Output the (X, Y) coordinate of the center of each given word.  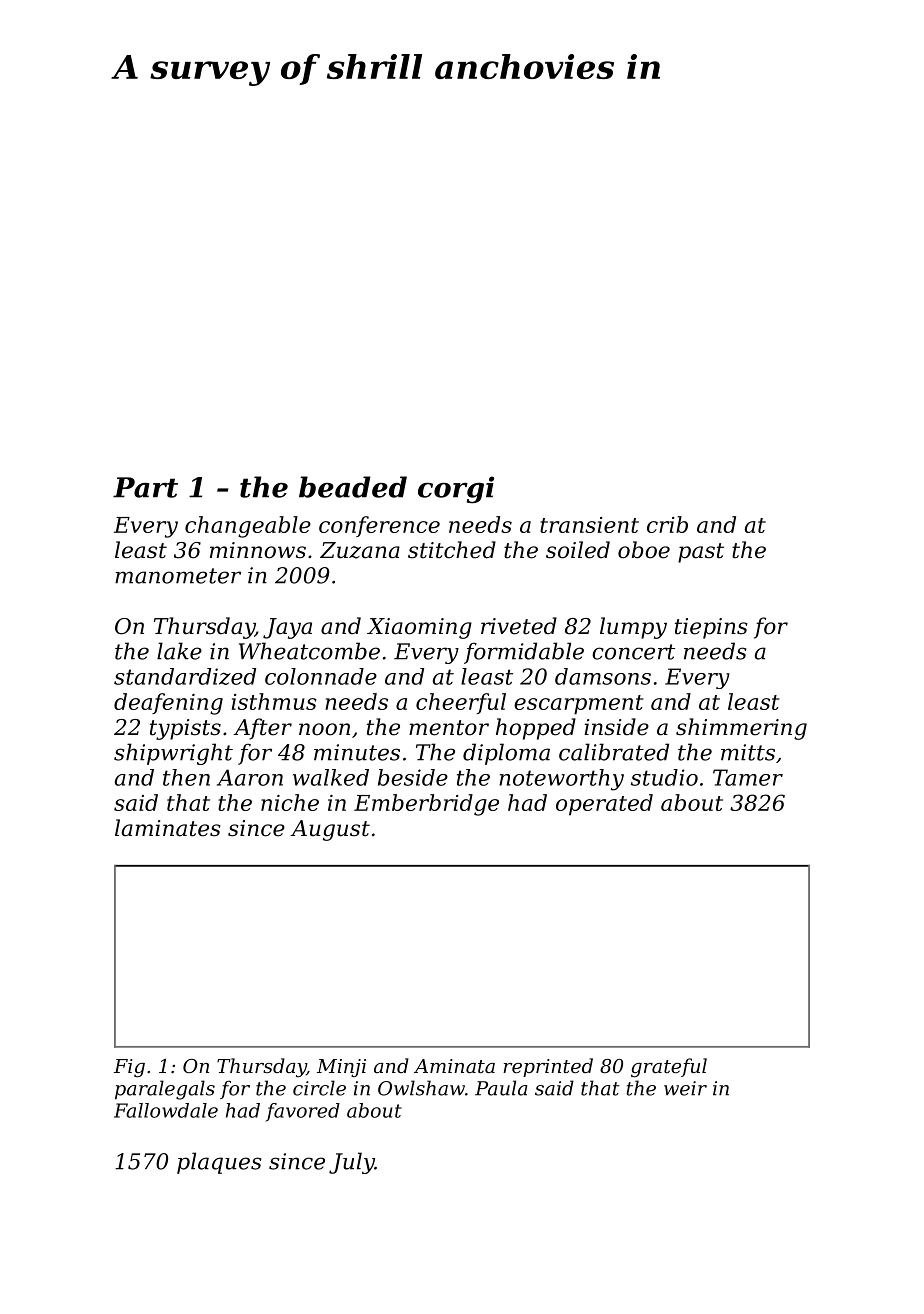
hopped (536, 729)
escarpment (579, 705)
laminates (168, 828)
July (352, 1163)
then (186, 777)
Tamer (748, 777)
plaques (219, 1163)
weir (685, 1088)
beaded (353, 487)
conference (379, 526)
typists (185, 729)
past (701, 553)
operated (604, 805)
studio (664, 777)
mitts (748, 752)
